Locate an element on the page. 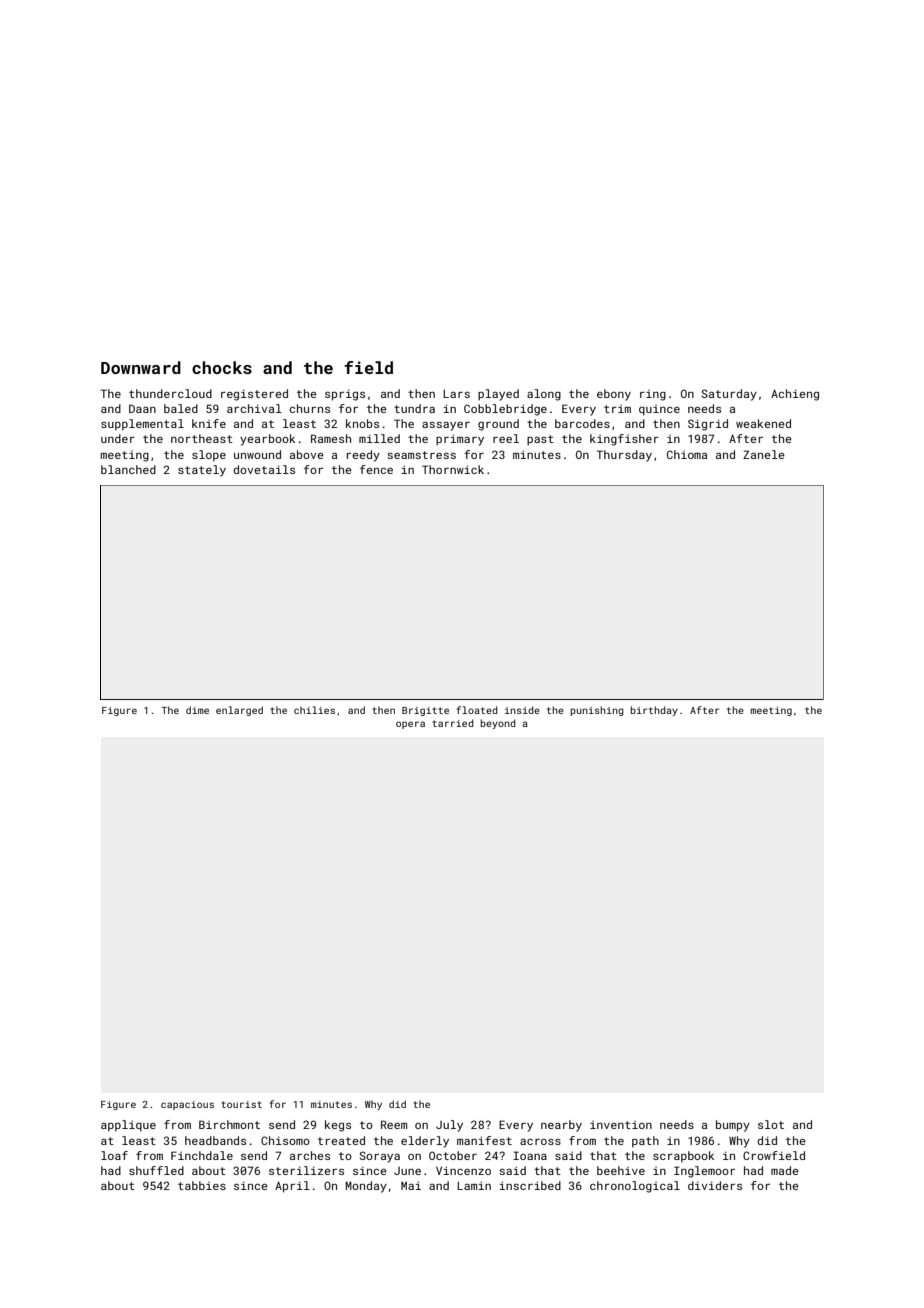 This document has height=1308, width=924. nearby is located at coordinates (561, 1126).
